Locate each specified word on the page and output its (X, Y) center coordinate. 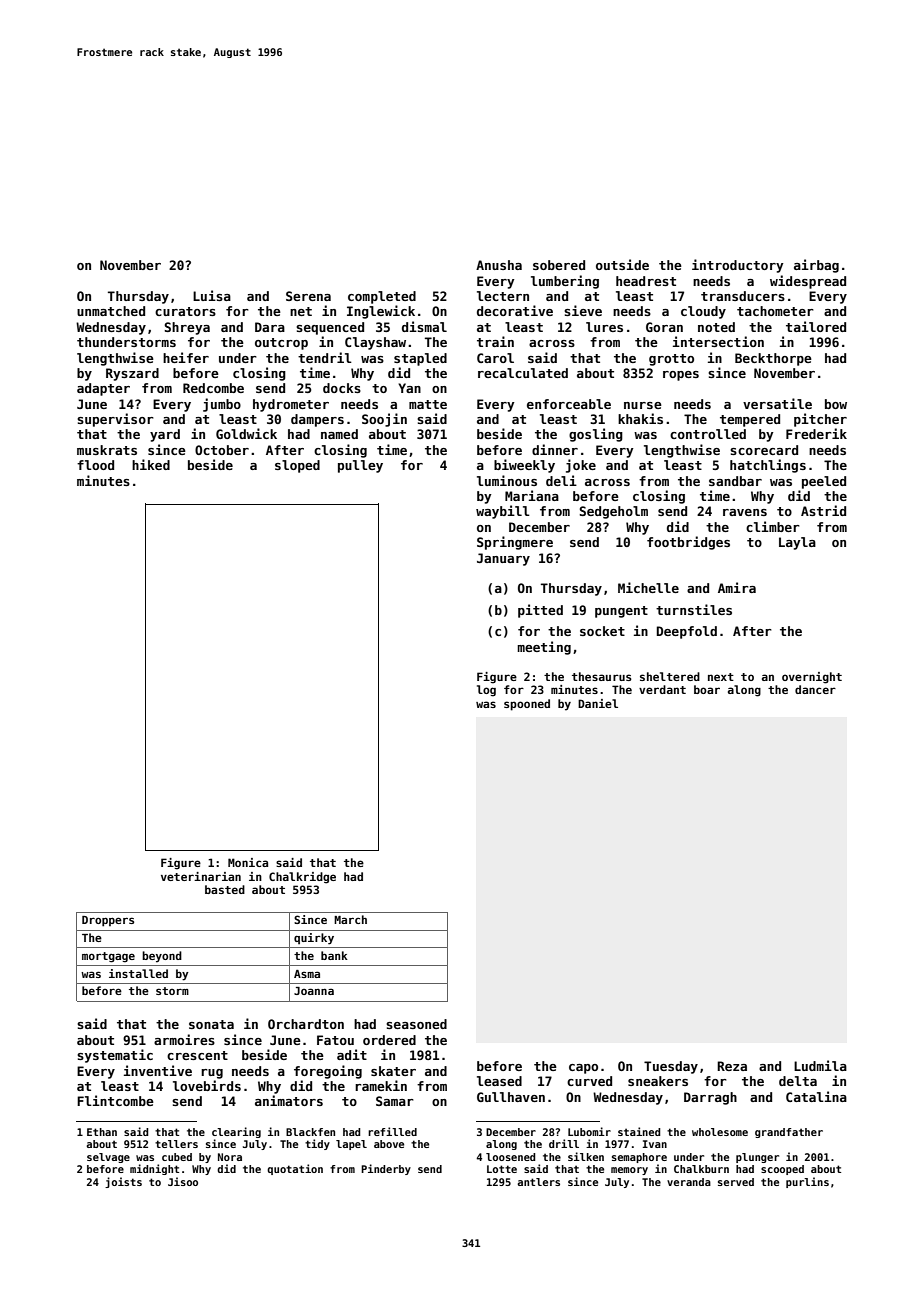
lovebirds (207, 1085)
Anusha (499, 265)
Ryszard (132, 374)
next (721, 677)
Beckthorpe (773, 359)
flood (95, 465)
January (503, 559)
